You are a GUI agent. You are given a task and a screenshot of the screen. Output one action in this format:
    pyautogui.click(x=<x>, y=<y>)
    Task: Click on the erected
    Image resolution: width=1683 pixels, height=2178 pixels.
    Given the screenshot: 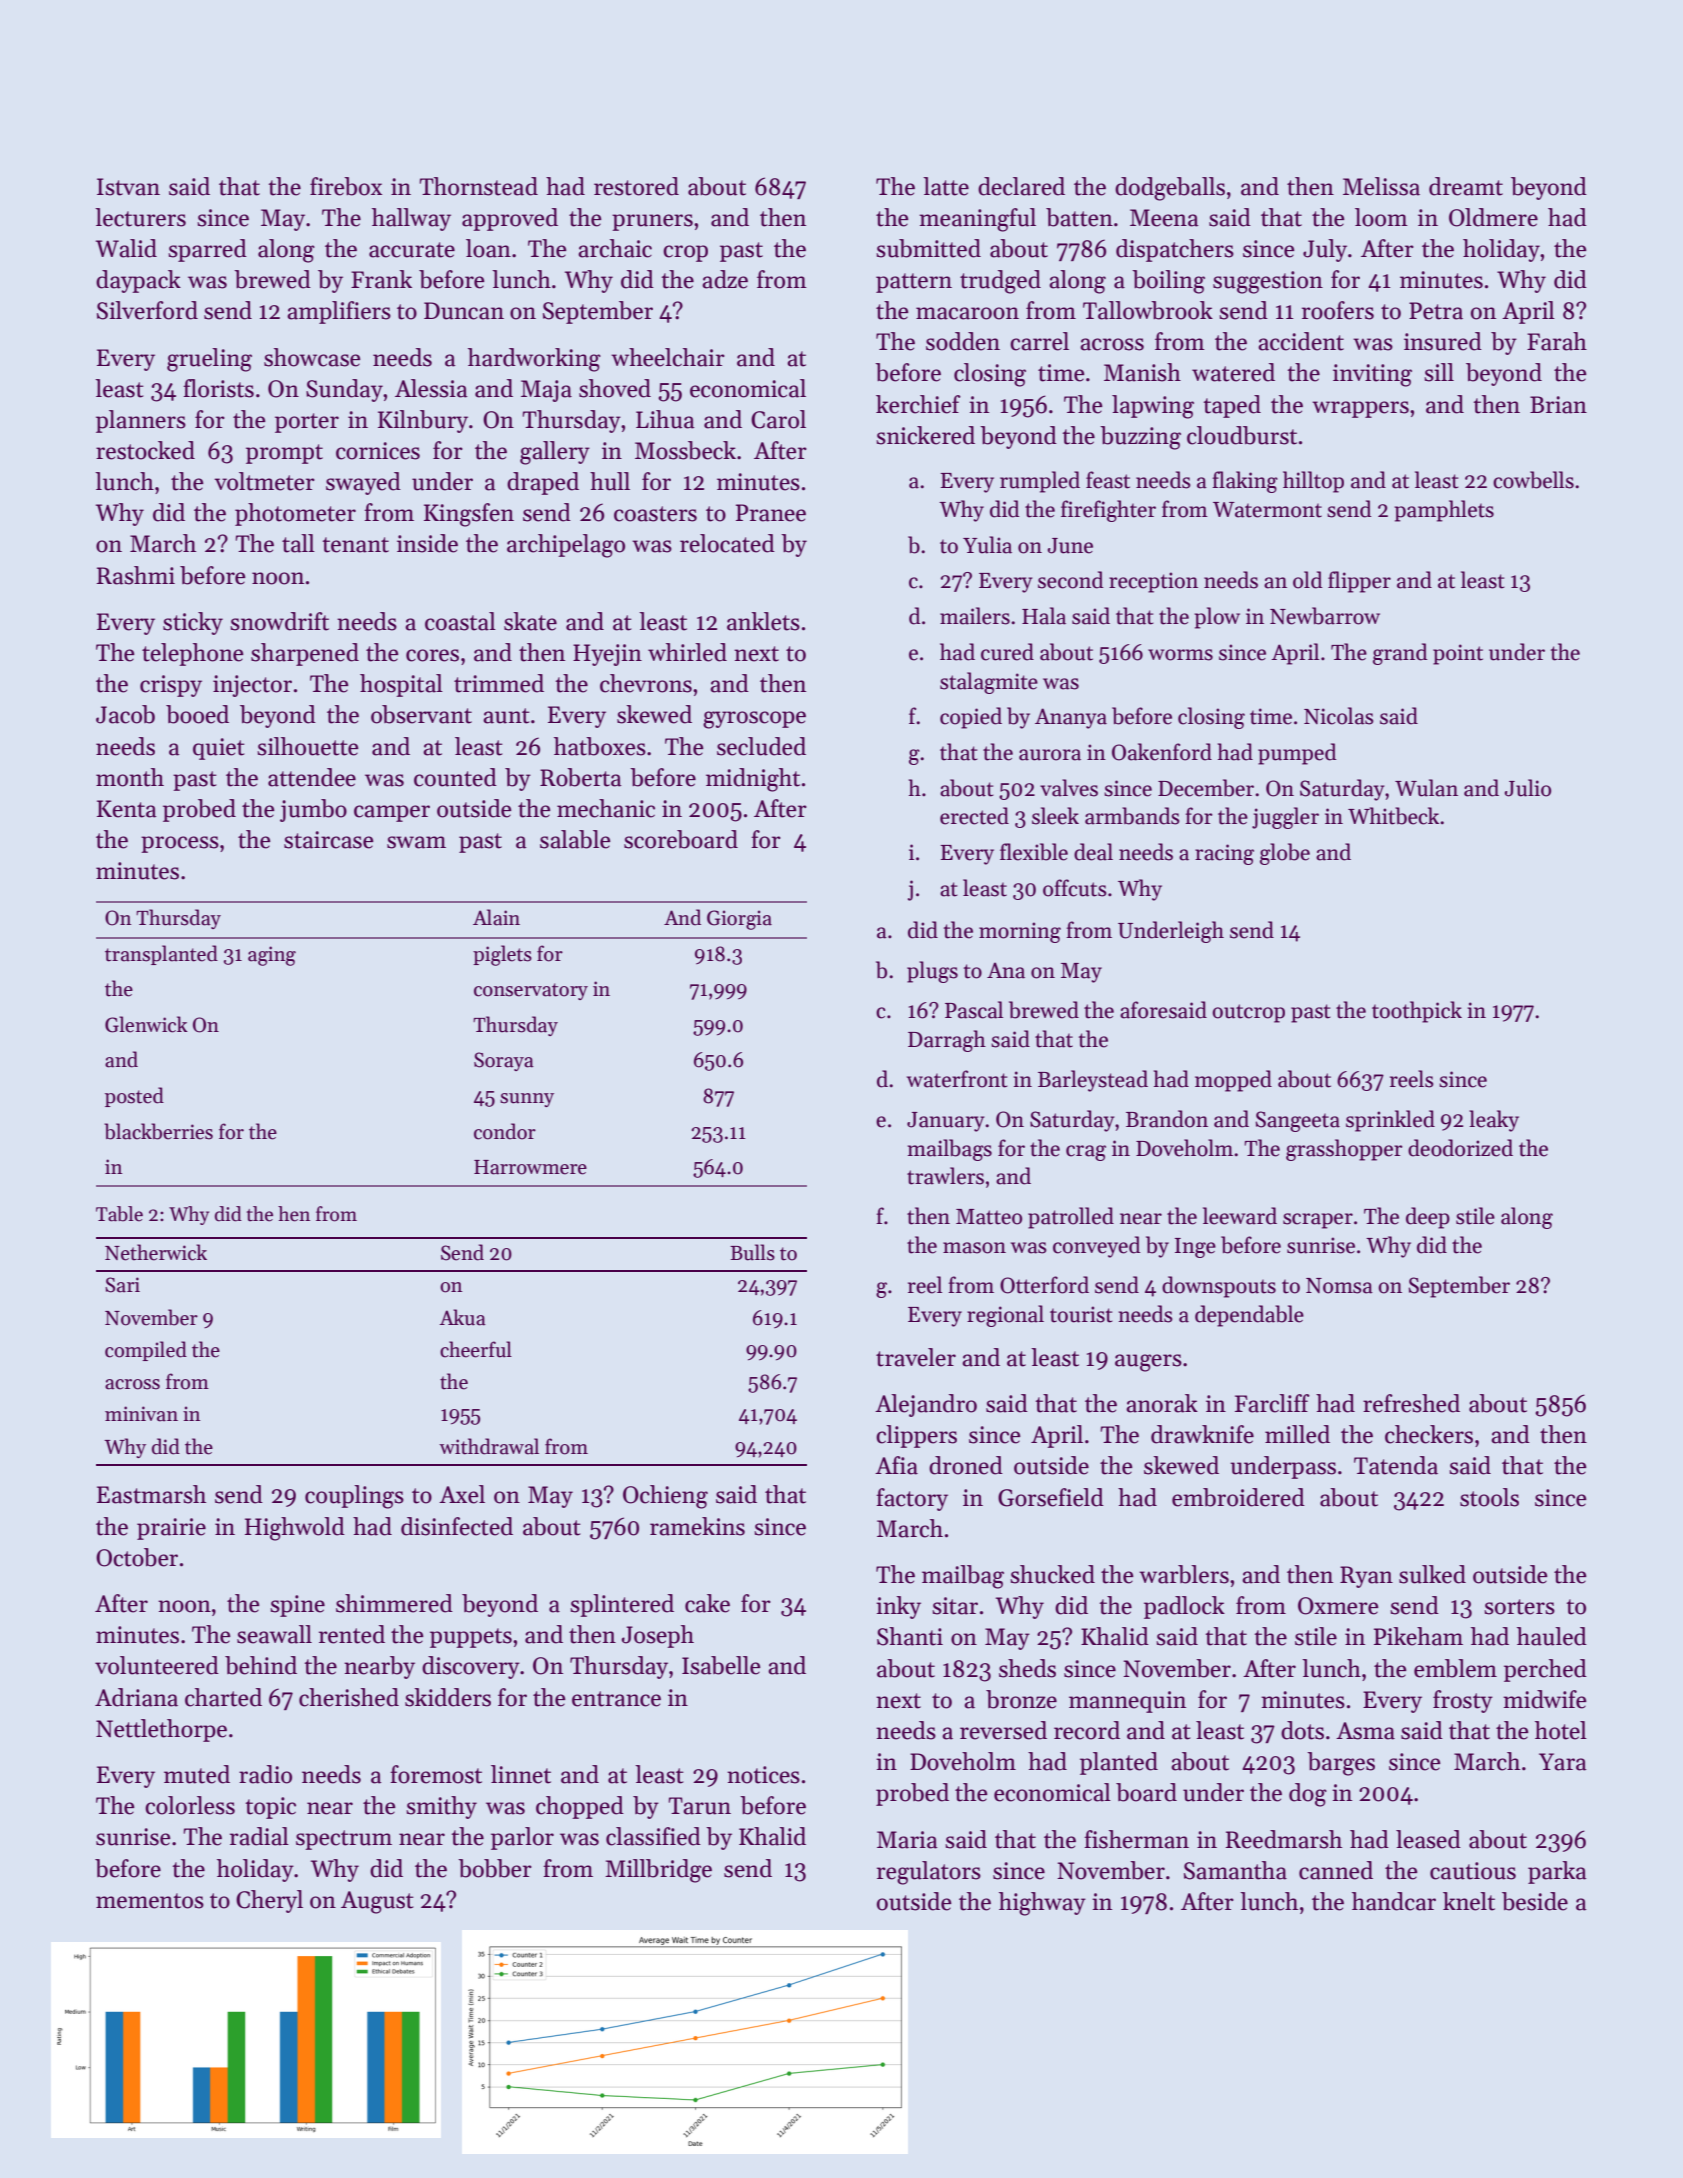 What is the action you would take?
    pyautogui.click(x=974, y=816)
